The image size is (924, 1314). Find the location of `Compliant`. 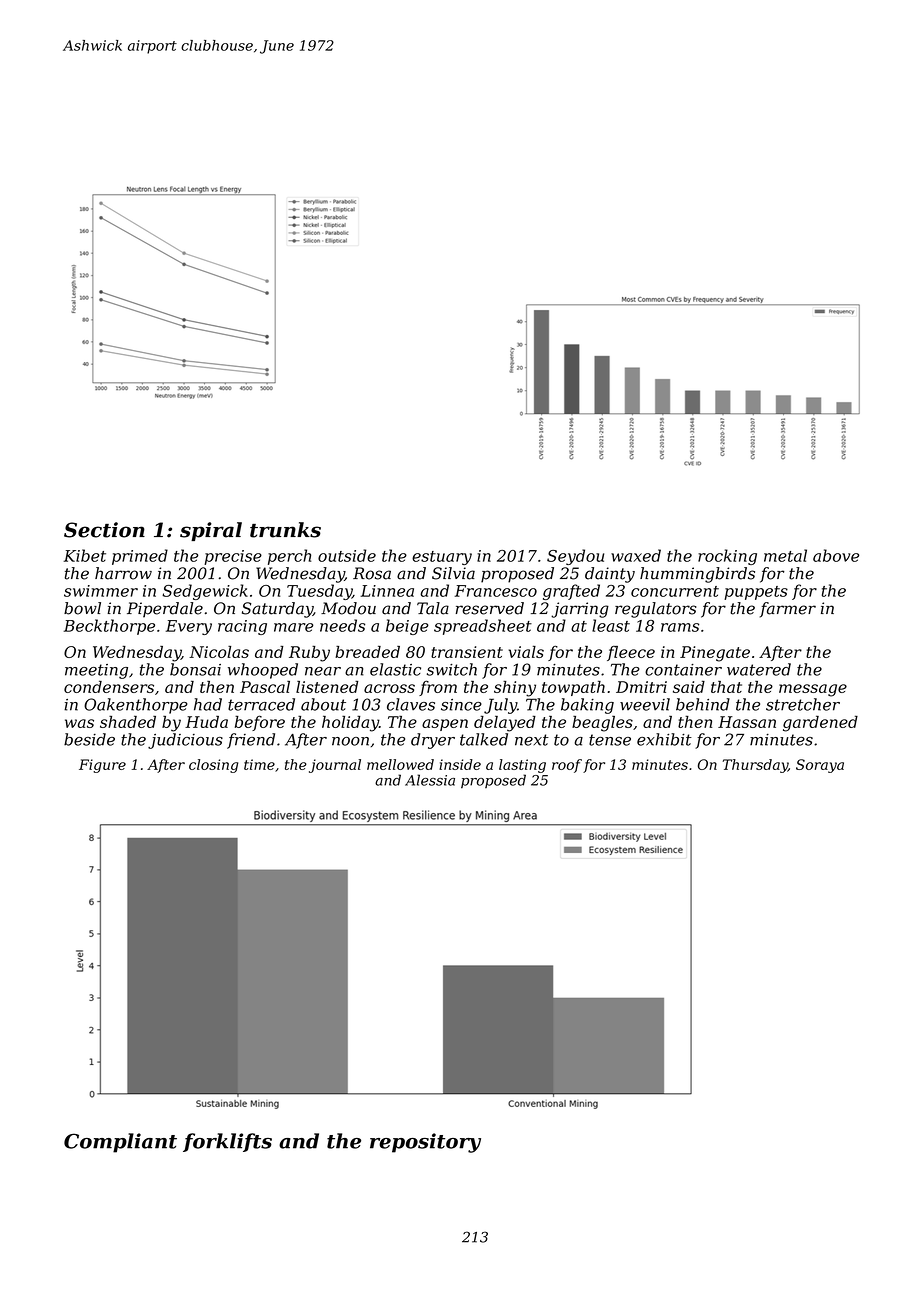

Compliant is located at coordinates (120, 1143).
